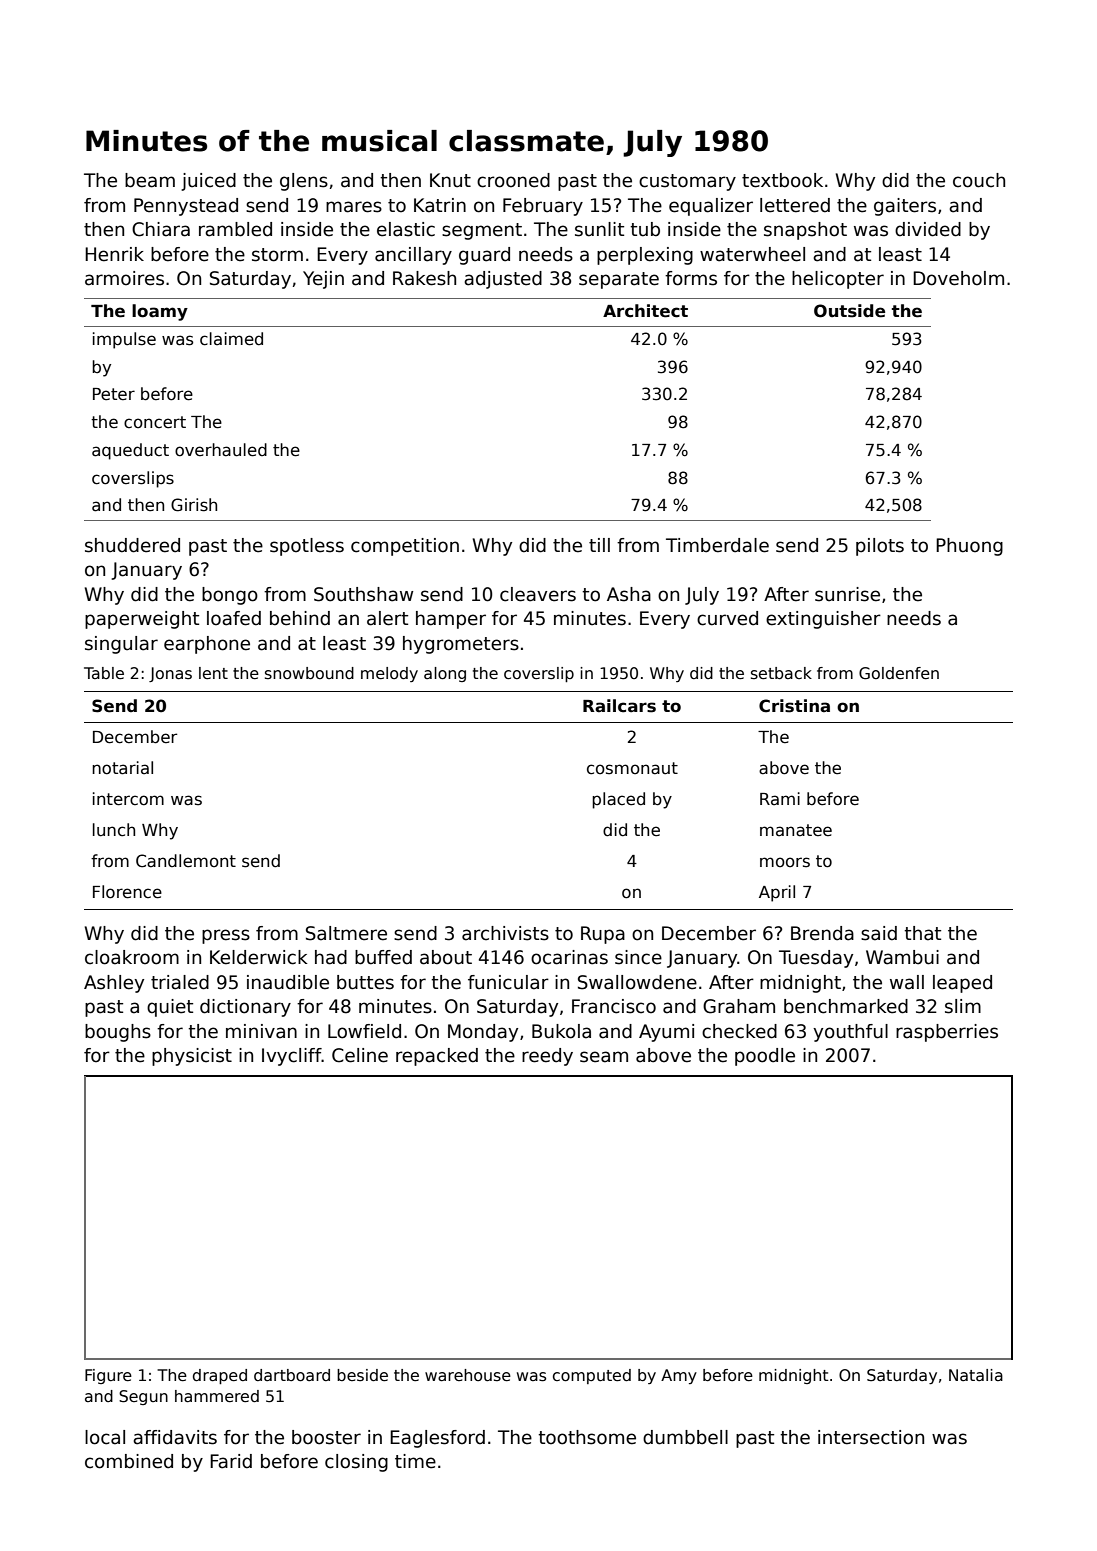 This image has height=1551, width=1097. Describe the element at coordinates (777, 893) in the image. I see `April` at that location.
